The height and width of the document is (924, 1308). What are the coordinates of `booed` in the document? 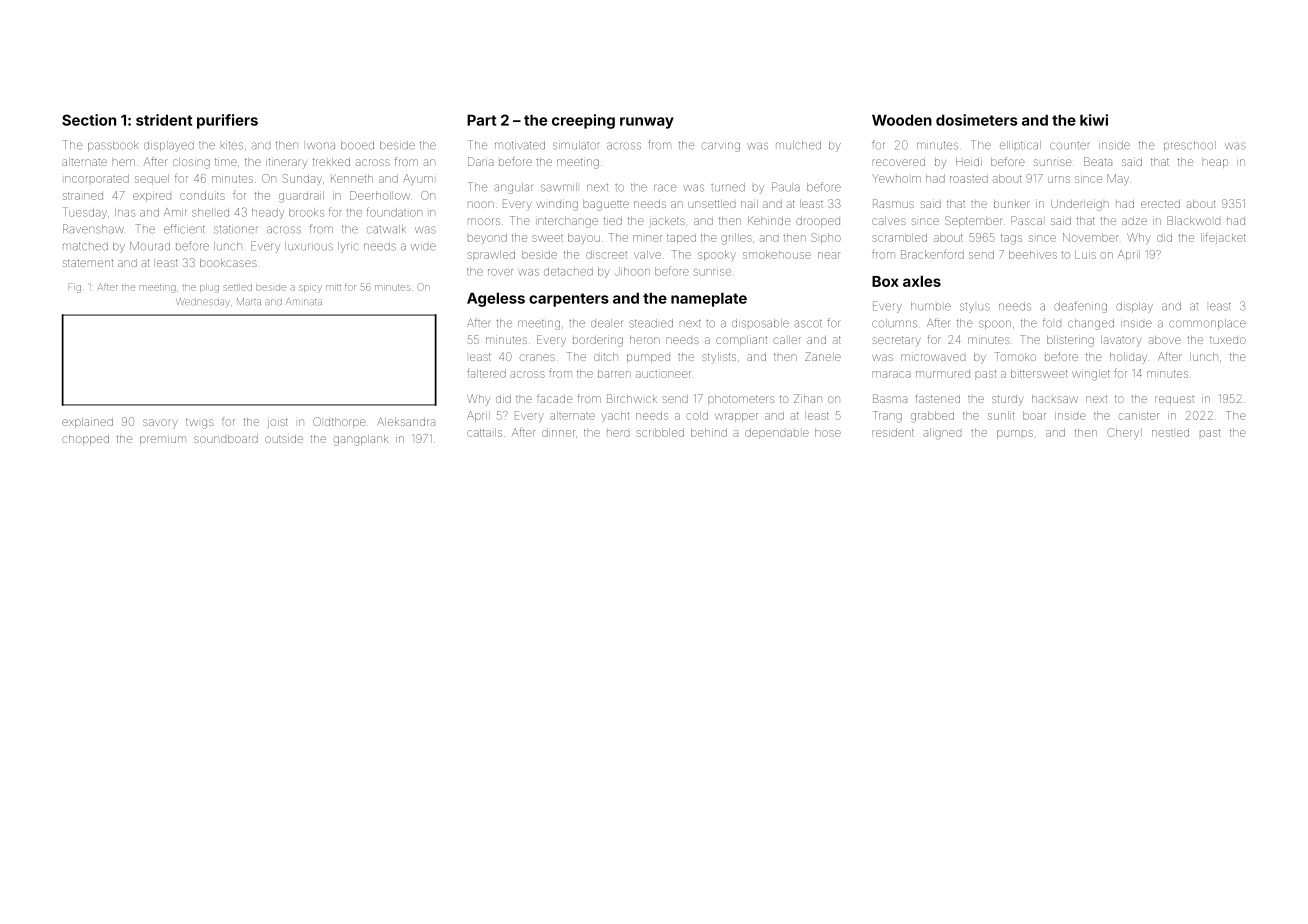 It's located at (357, 145).
